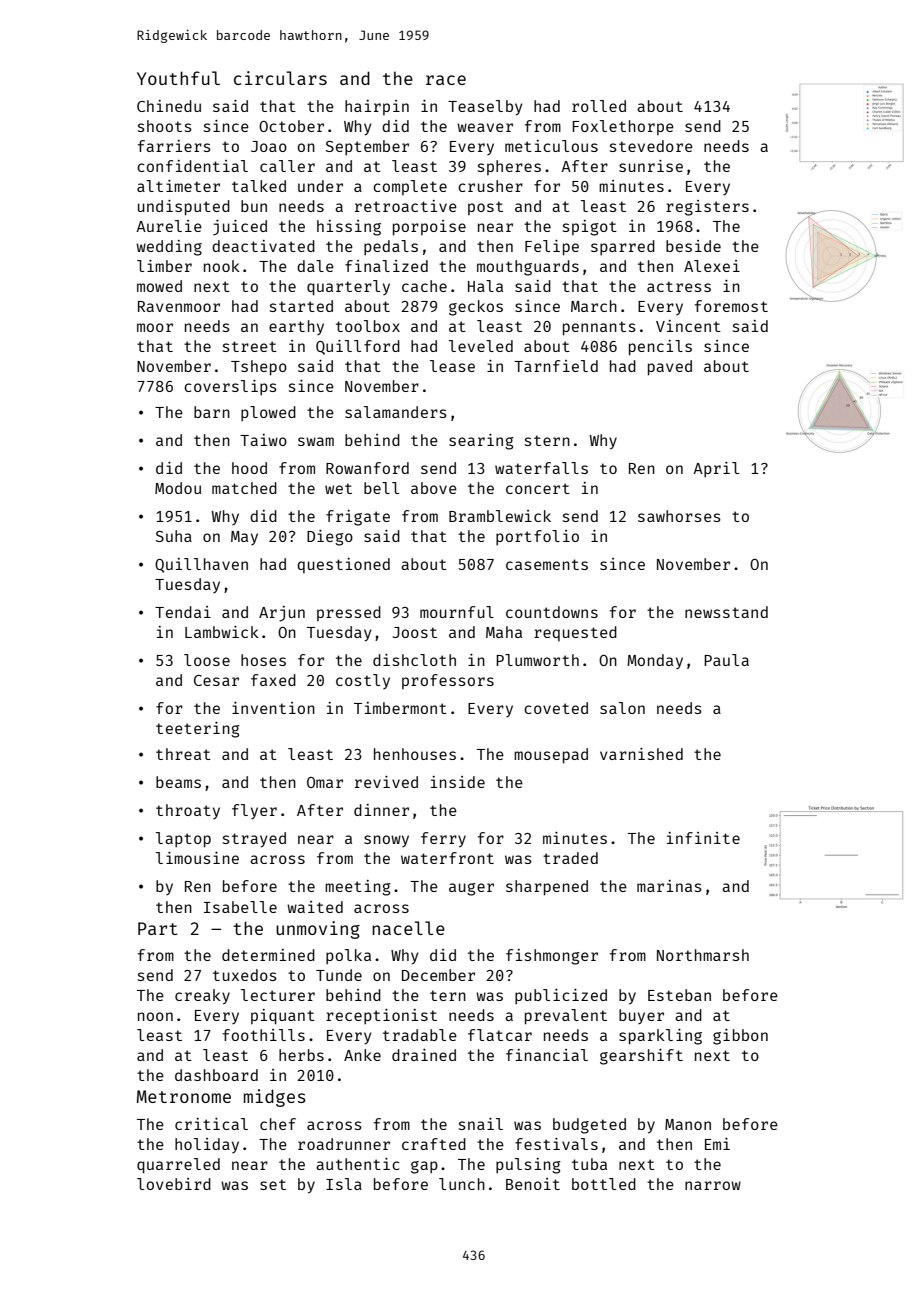 The width and height of the document is (924, 1314). Describe the element at coordinates (707, 208) in the document. I see `registers` at that location.
